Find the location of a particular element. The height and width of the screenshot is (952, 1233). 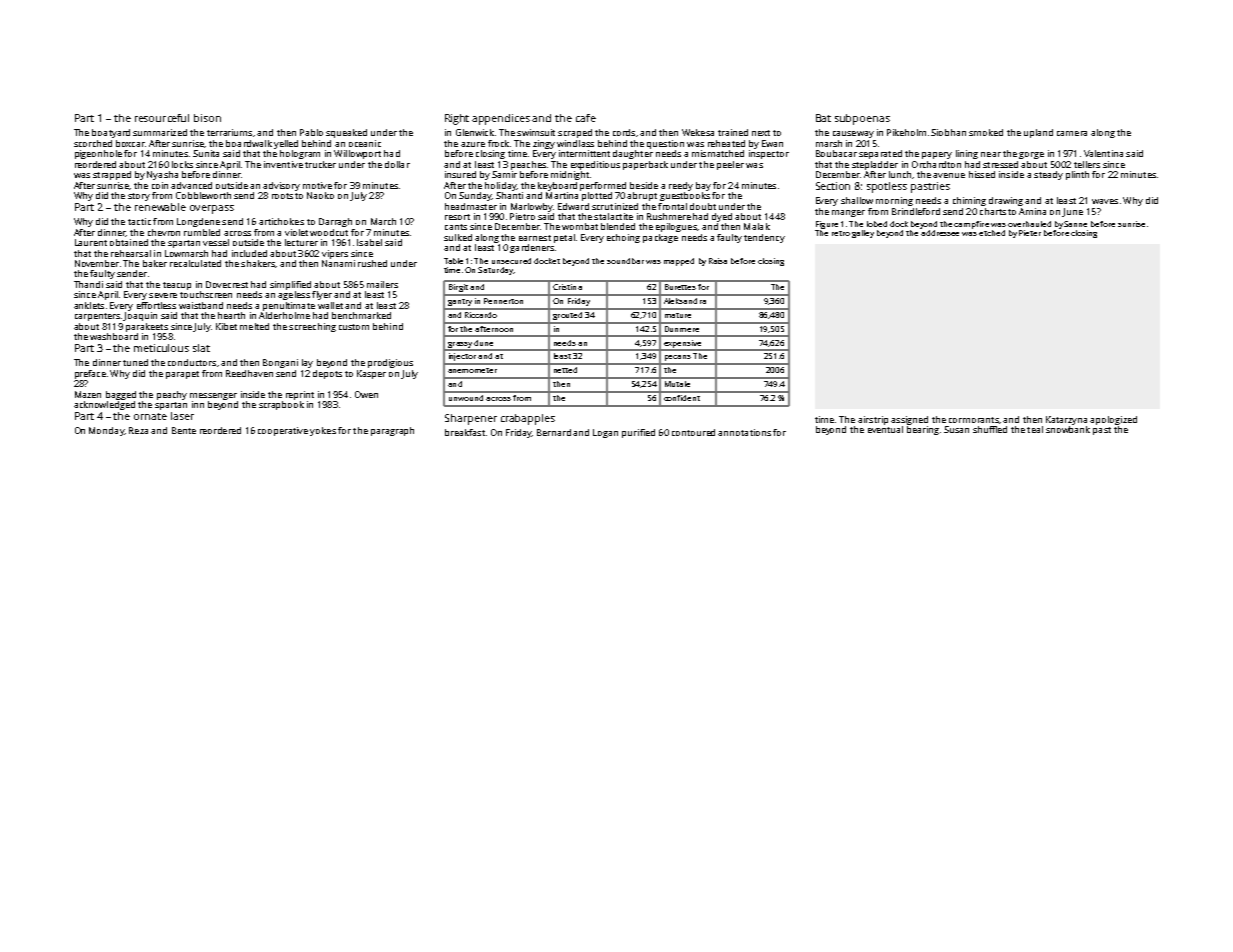

camera is located at coordinates (1072, 133).
